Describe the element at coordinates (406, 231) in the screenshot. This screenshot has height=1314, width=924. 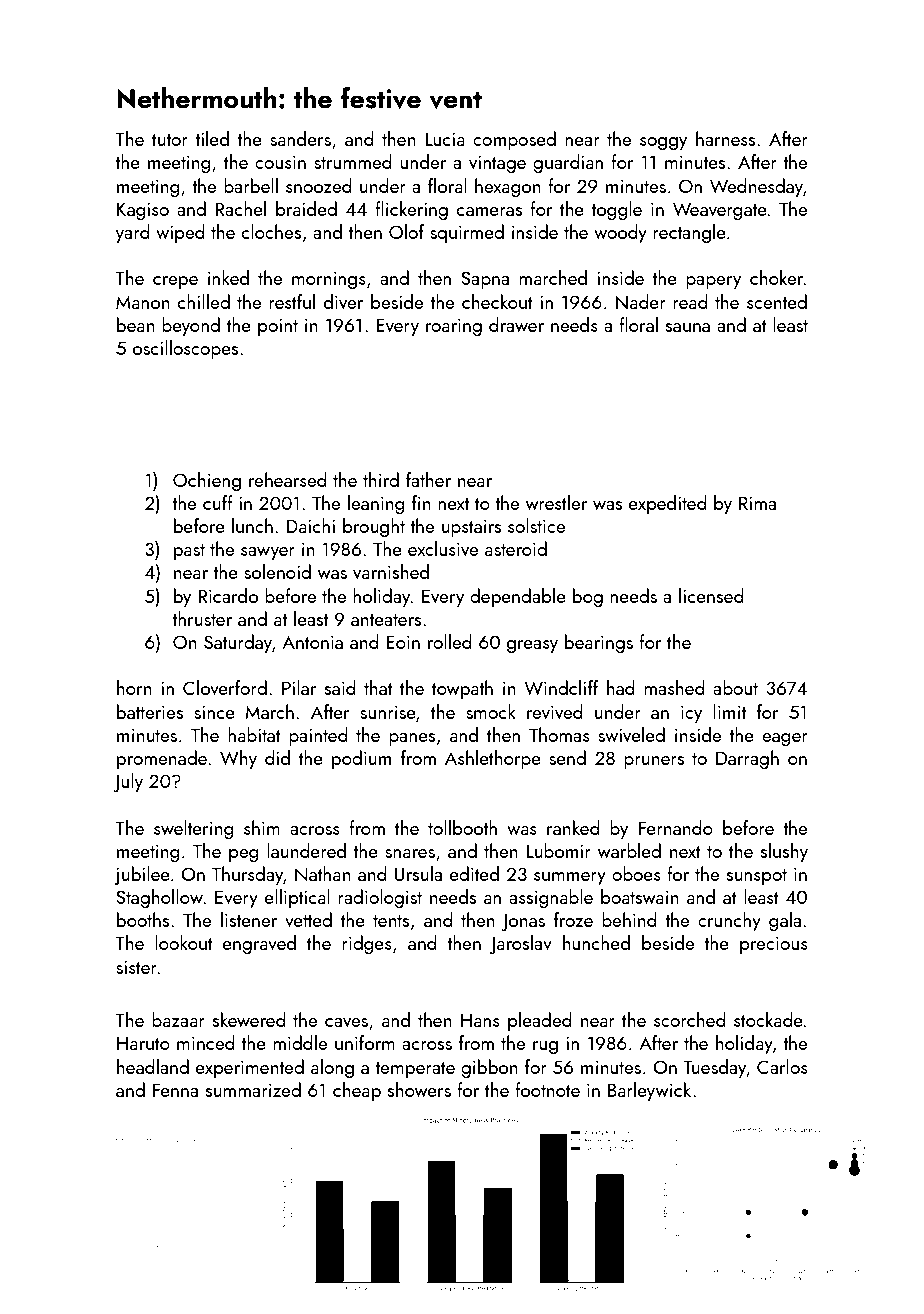
I see `Olof` at that location.
